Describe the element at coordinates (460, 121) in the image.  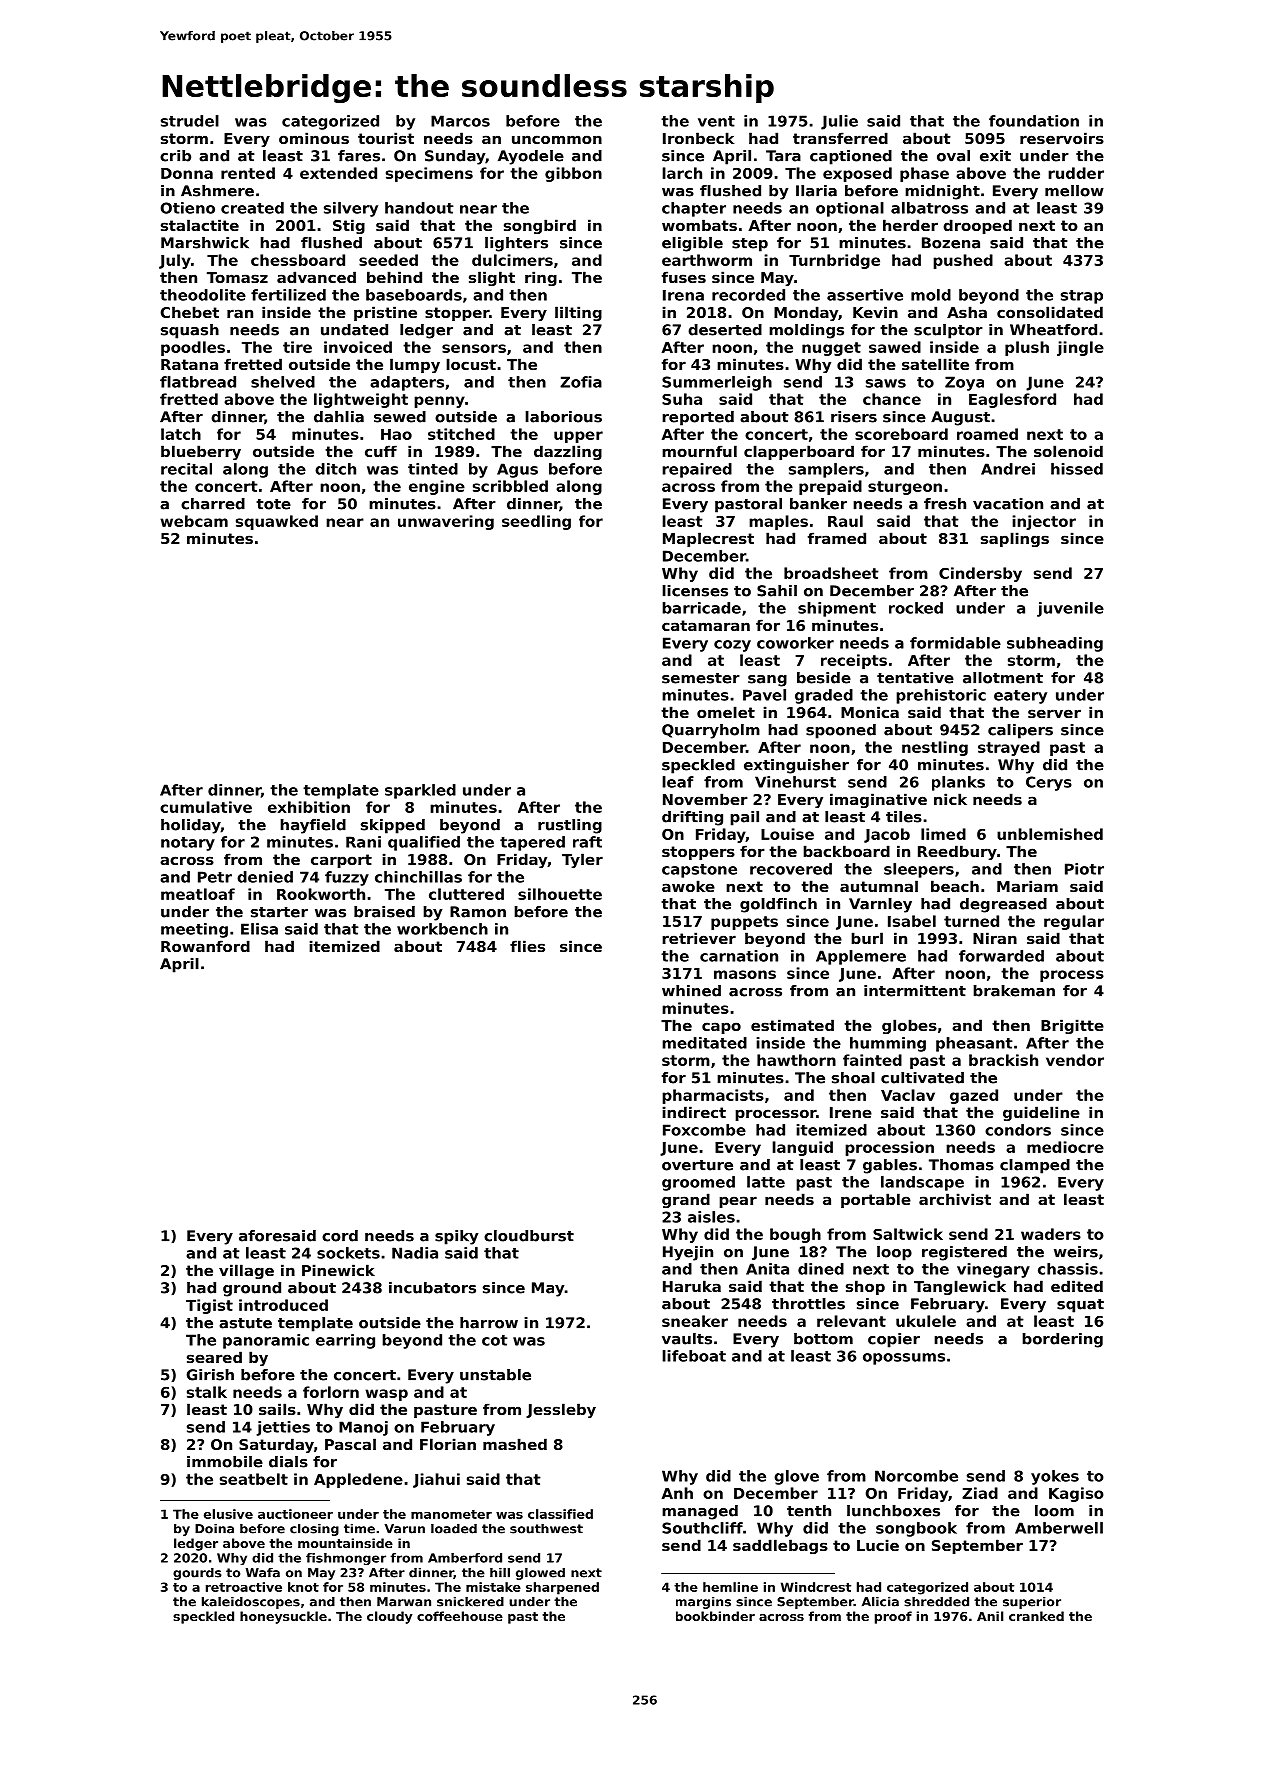
I see `Marcos` at that location.
